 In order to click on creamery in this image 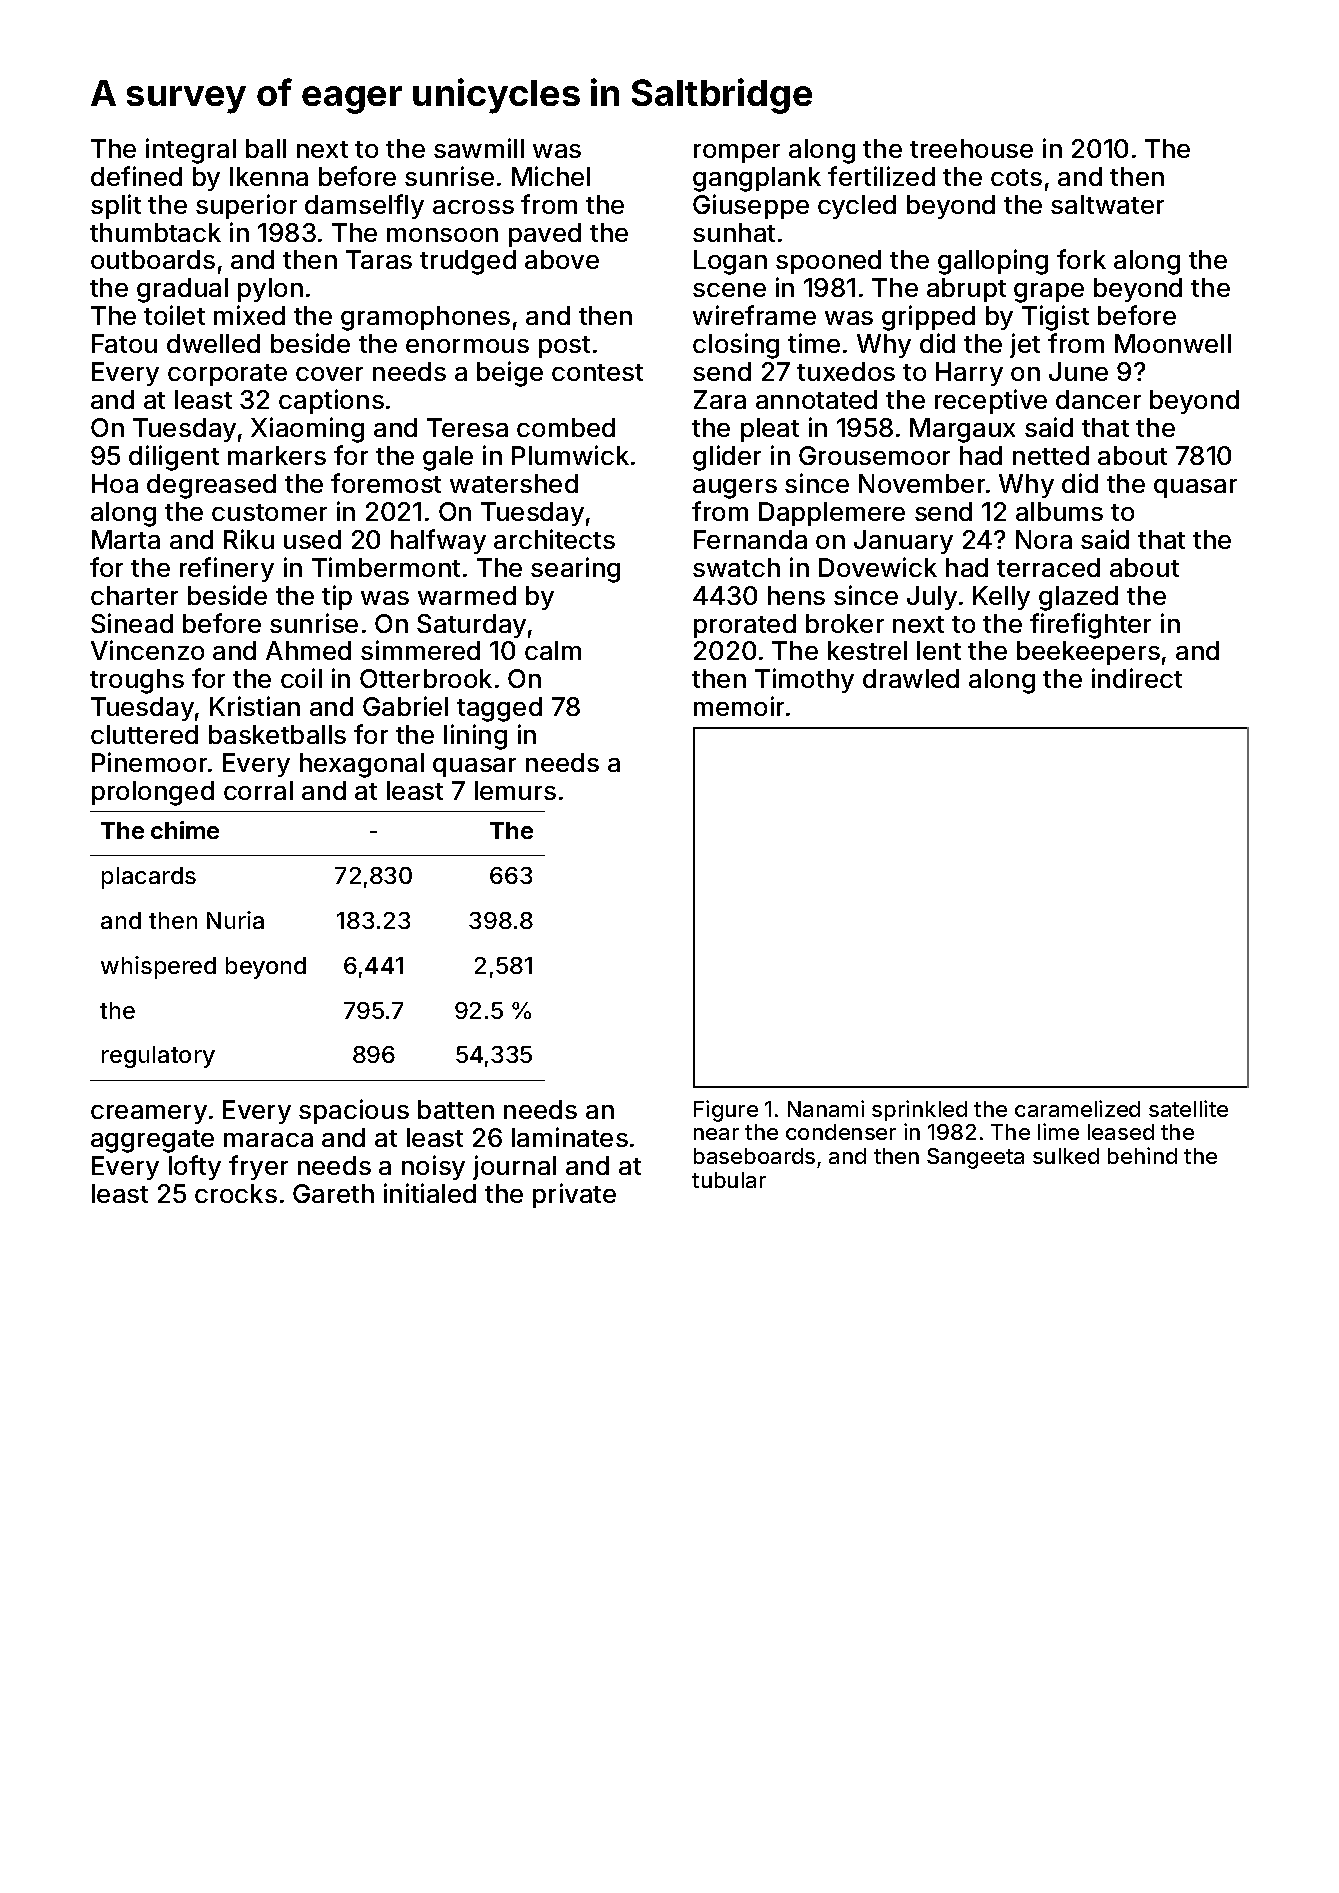, I will do `click(149, 1114)`.
